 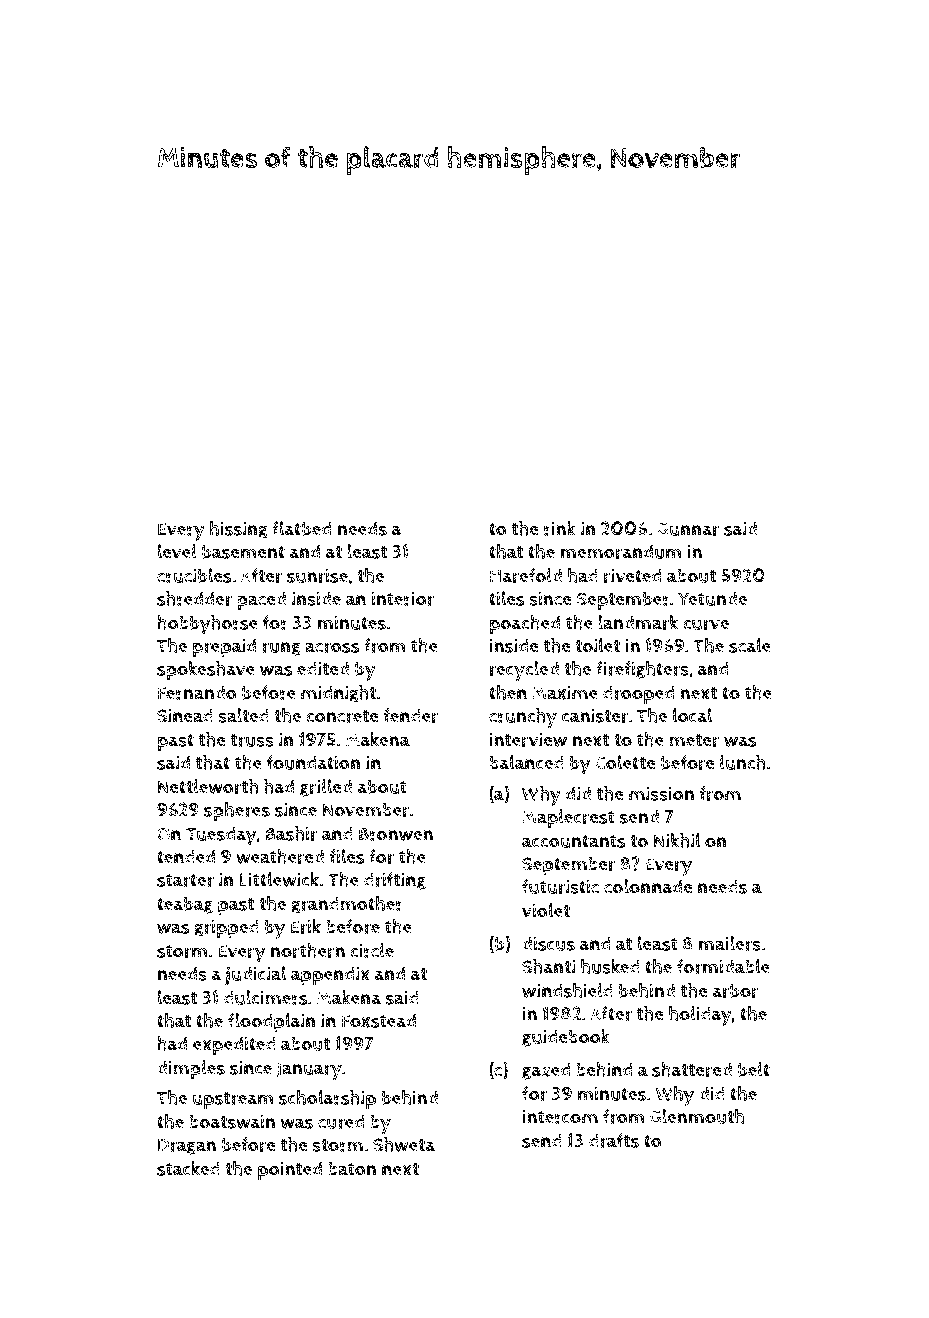 What do you see at coordinates (185, 715) in the page?
I see `Sinead` at bounding box center [185, 715].
